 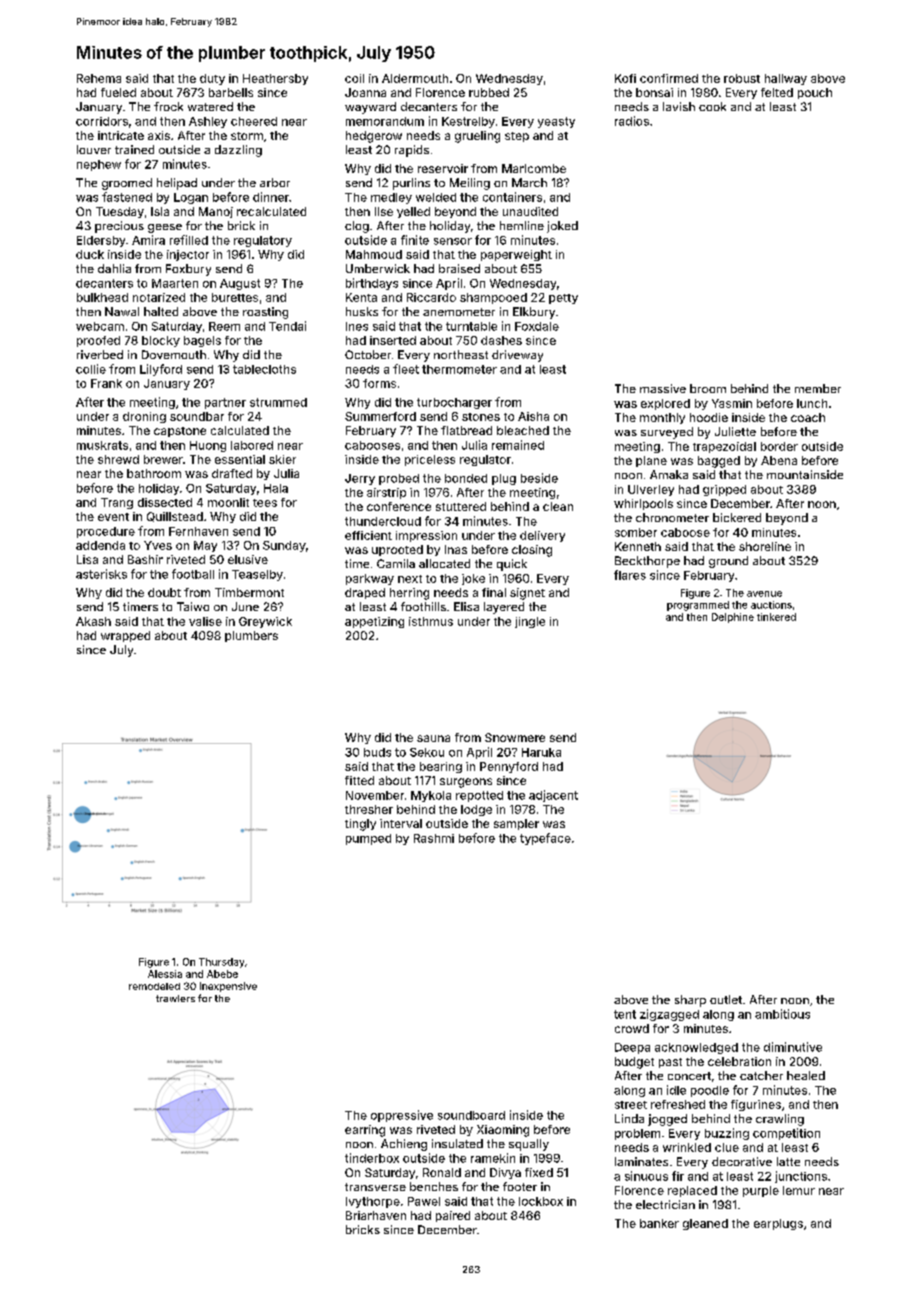 I want to click on soundboard, so click(x=471, y=1115).
